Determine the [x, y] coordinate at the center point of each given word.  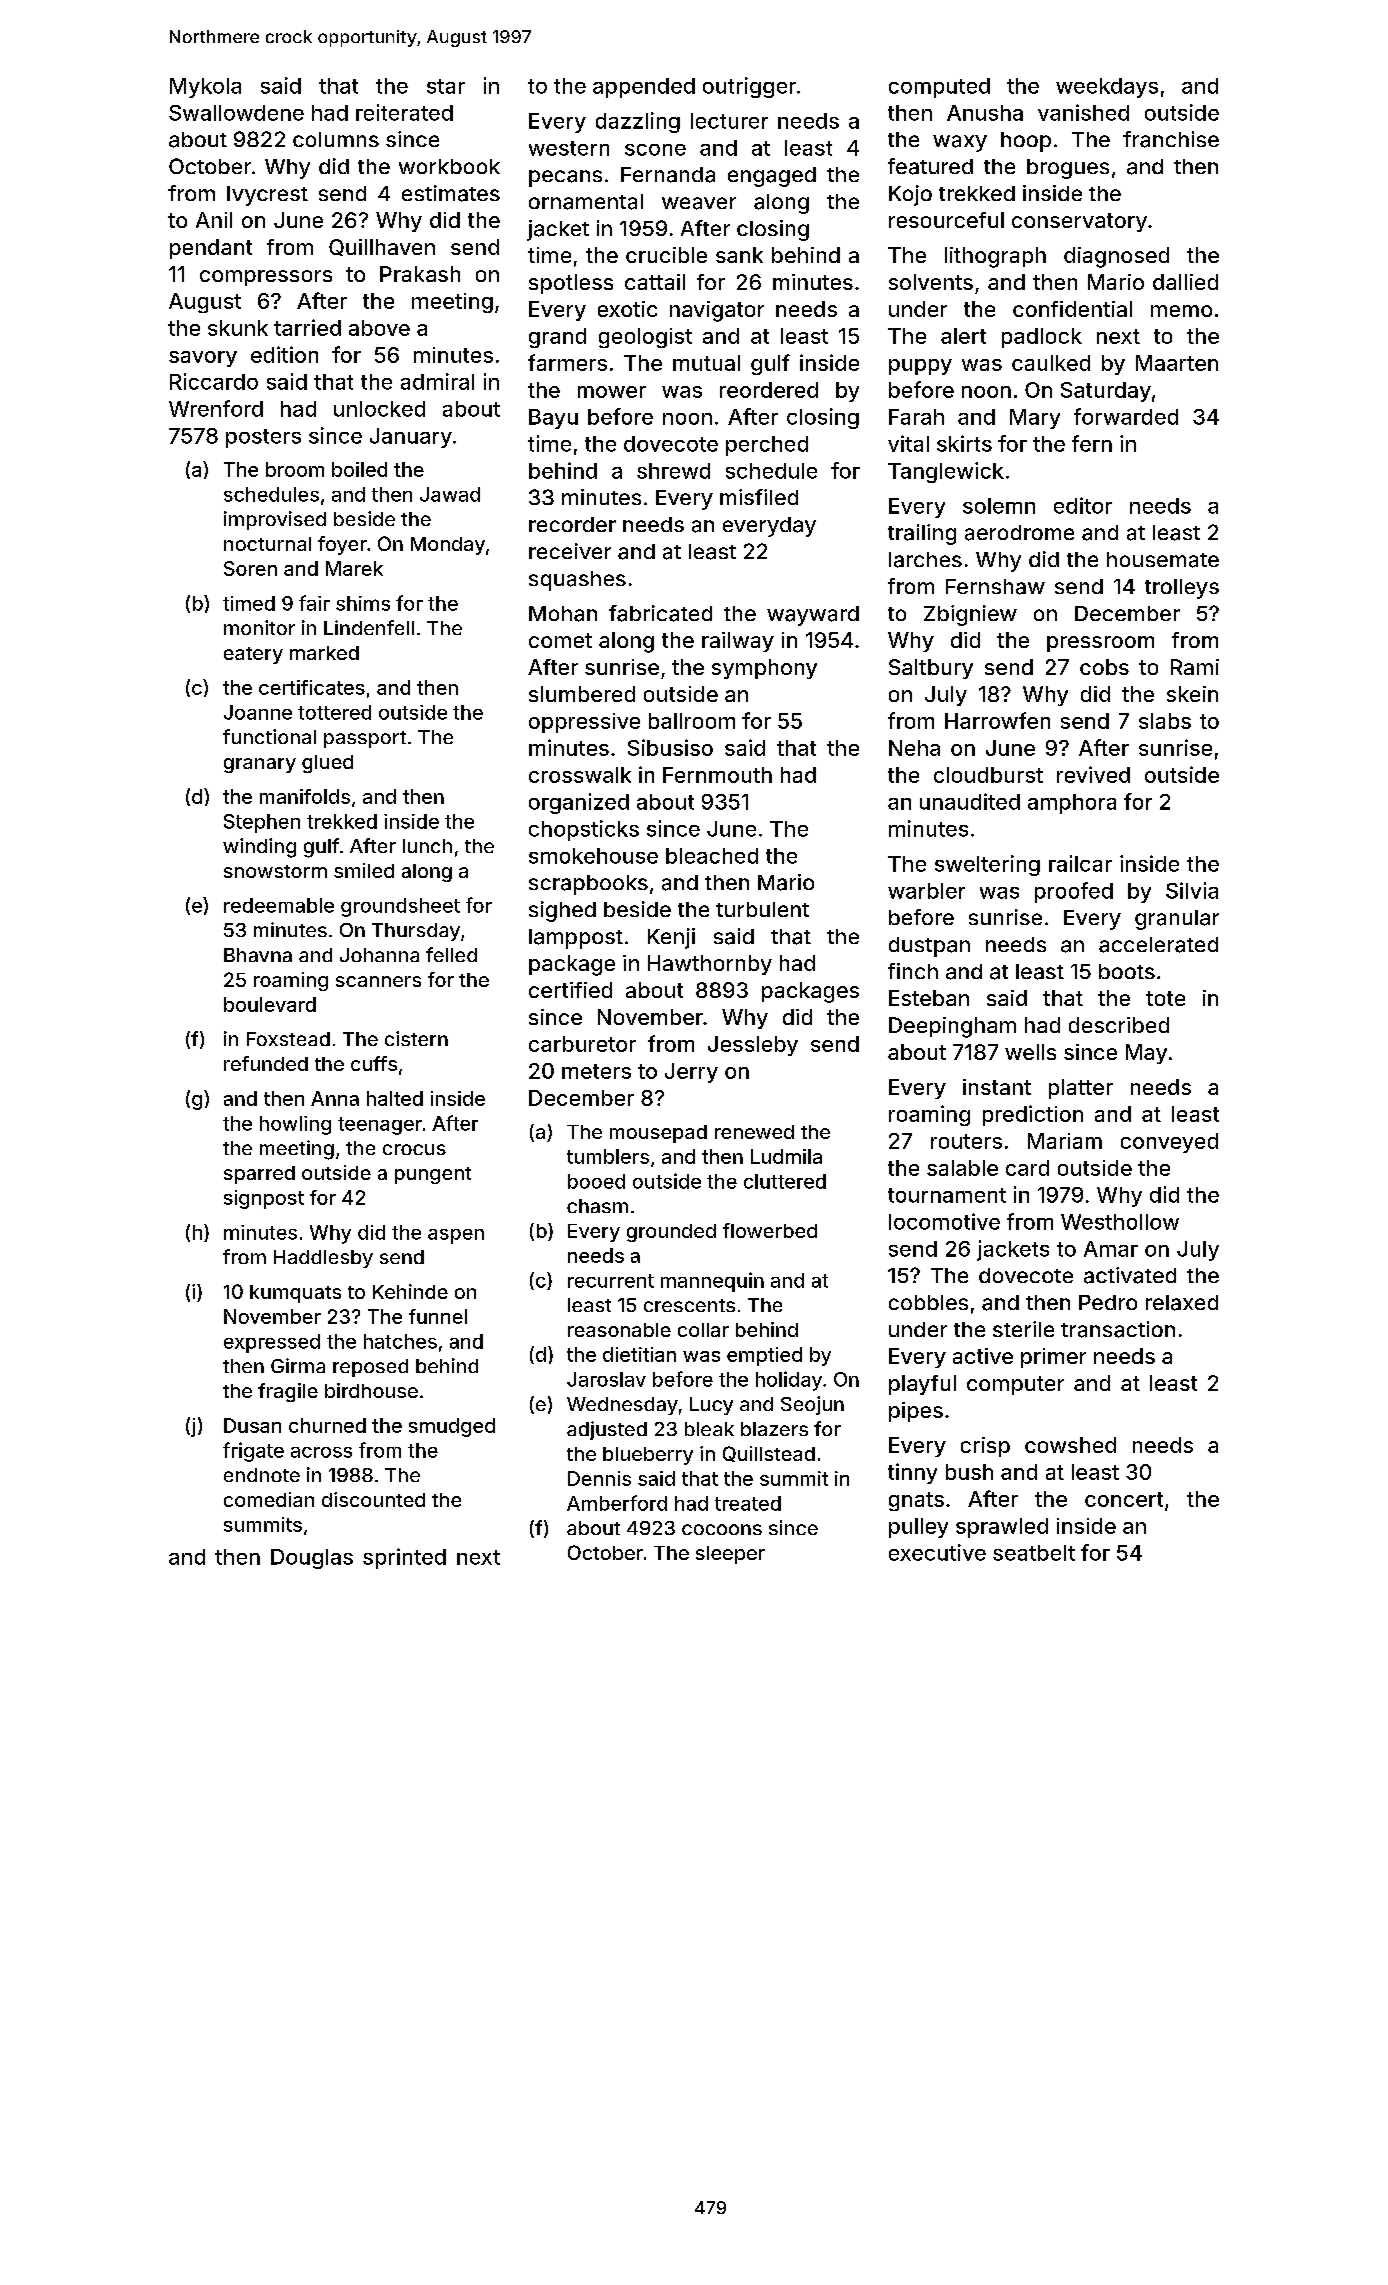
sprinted [404, 1558]
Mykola [205, 88]
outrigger [749, 87]
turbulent [762, 909]
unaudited [970, 801]
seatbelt [1034, 1553]
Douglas [312, 1559]
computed [939, 88]
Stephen [262, 823]
